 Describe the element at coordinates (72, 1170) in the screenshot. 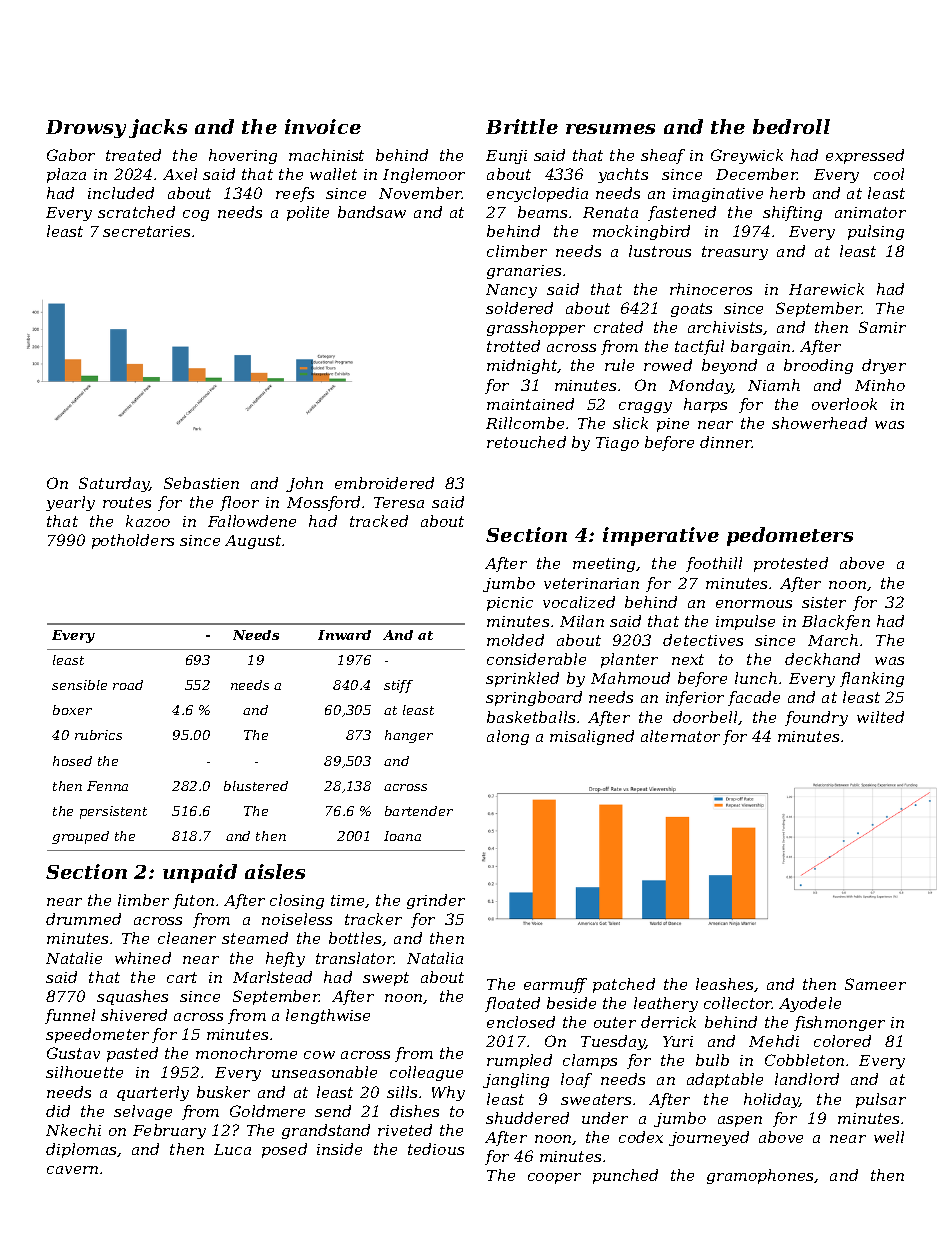

I see `cavern` at that location.
